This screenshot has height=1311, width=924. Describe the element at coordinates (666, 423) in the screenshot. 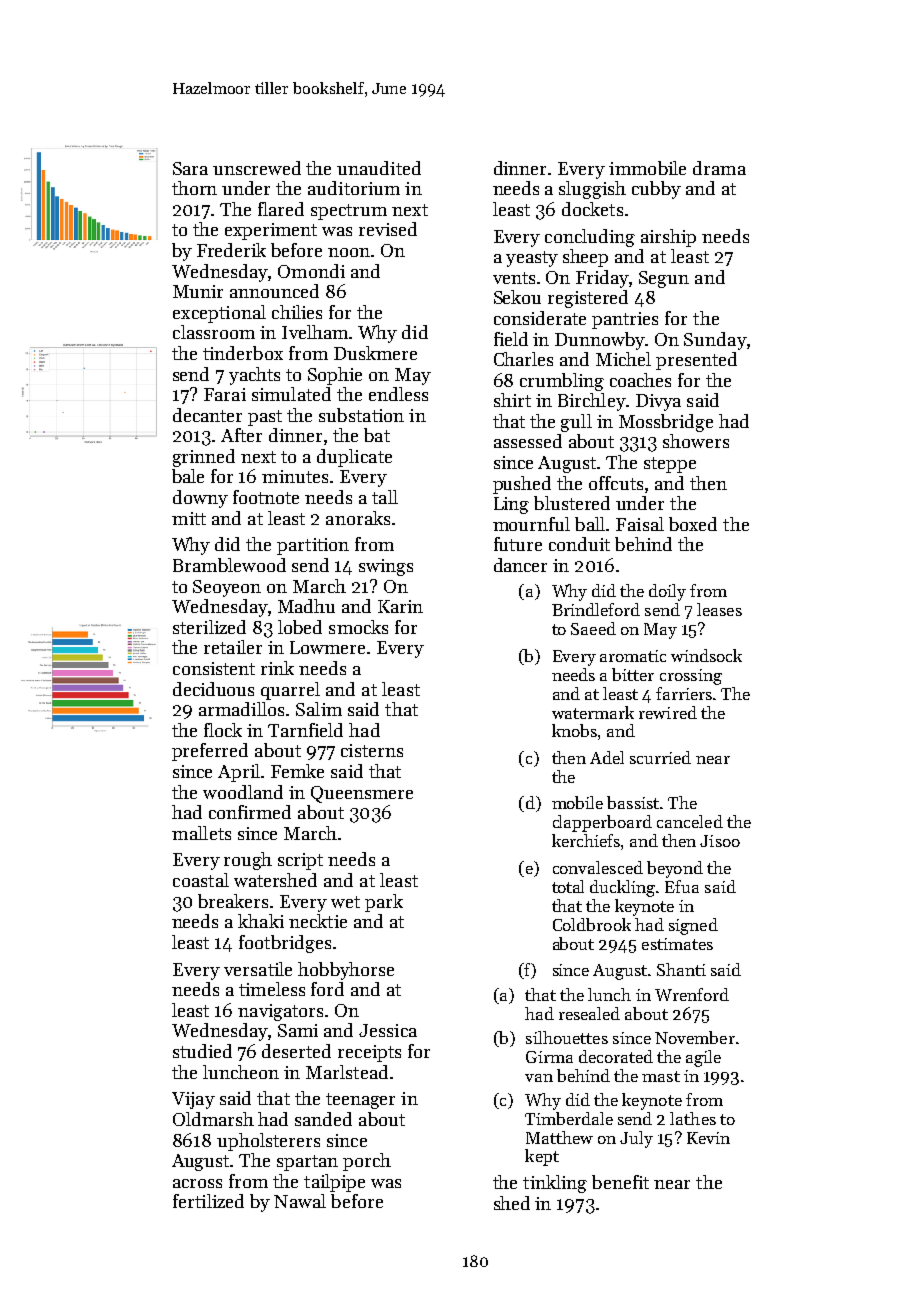

I see `Mossbridge` at that location.
